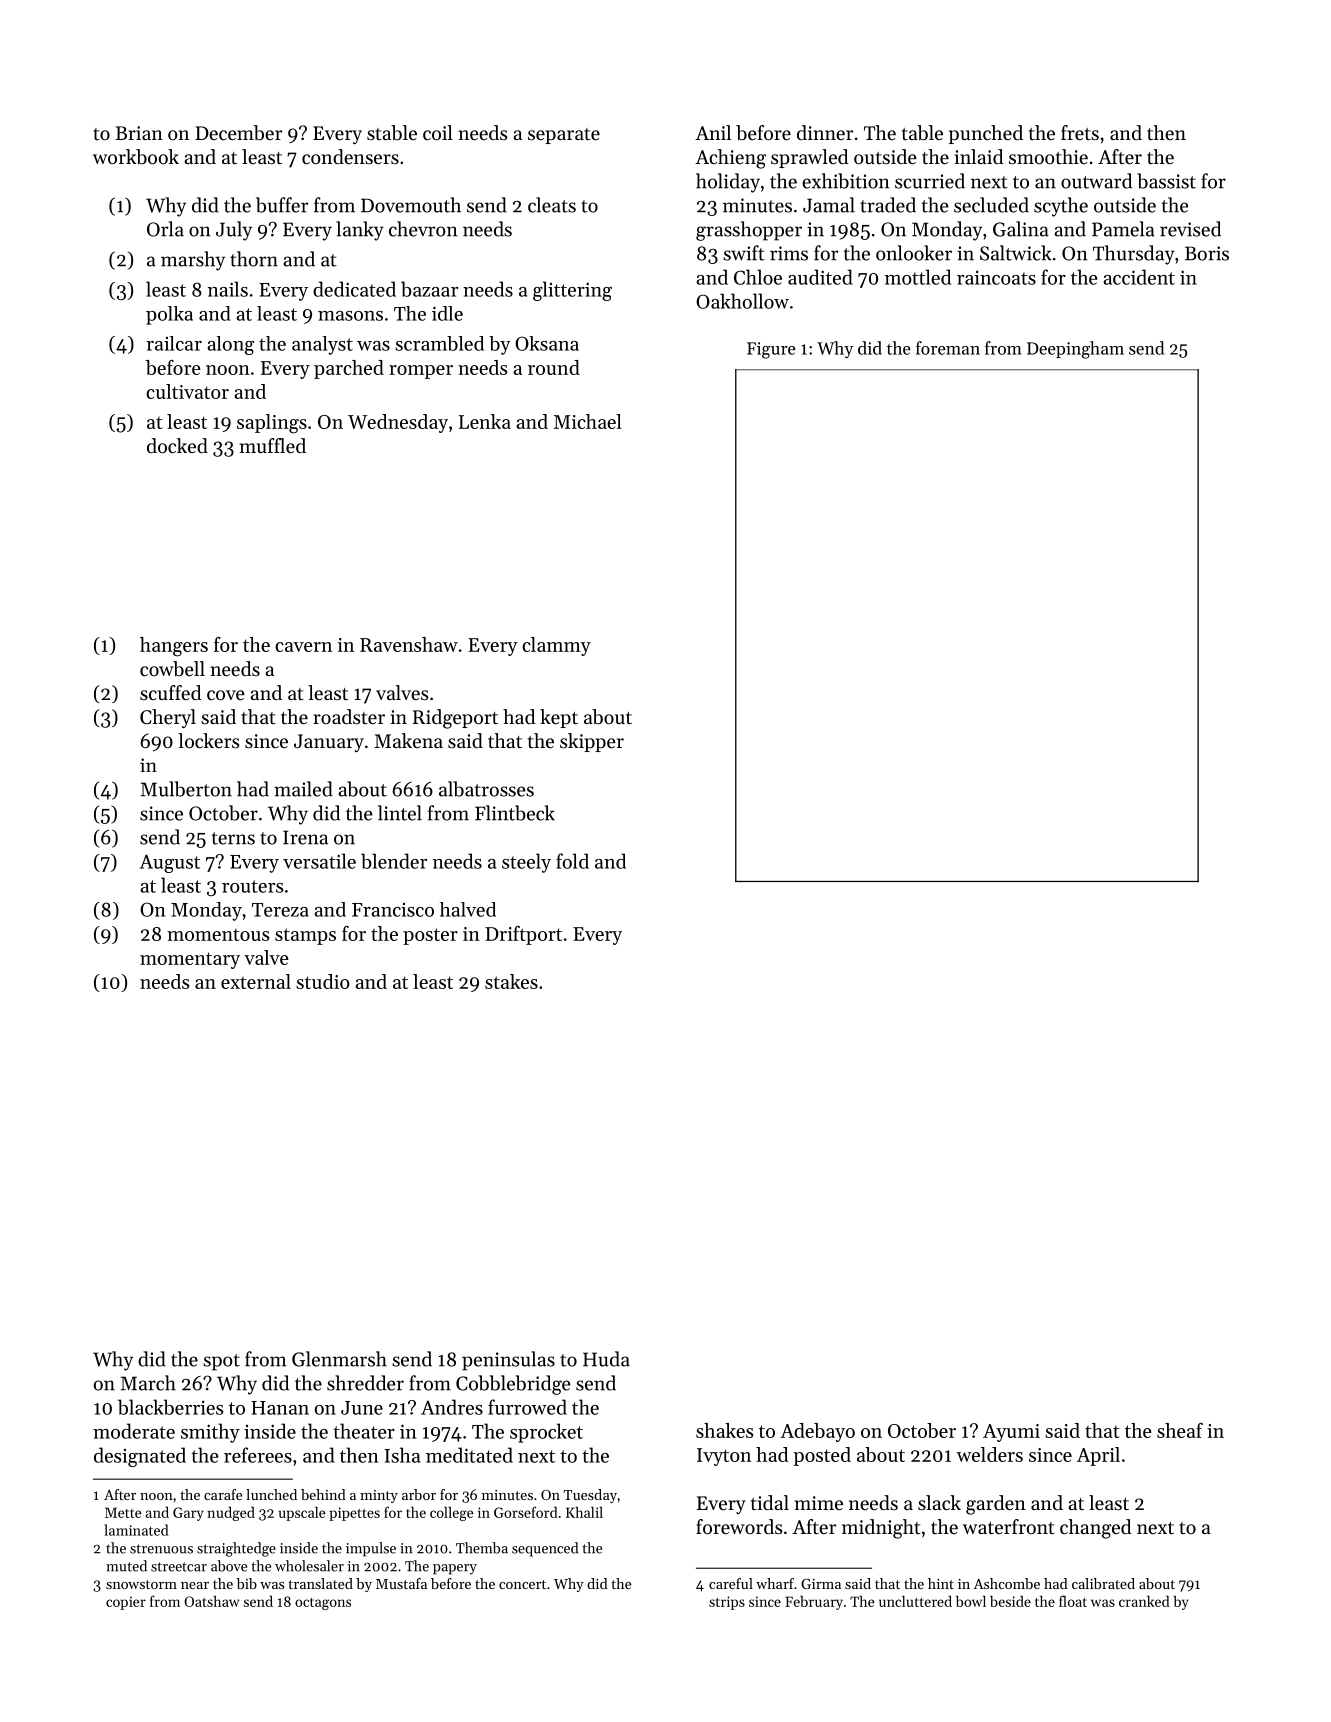  Describe the element at coordinates (323, 1494) in the screenshot. I see `behind` at that location.
